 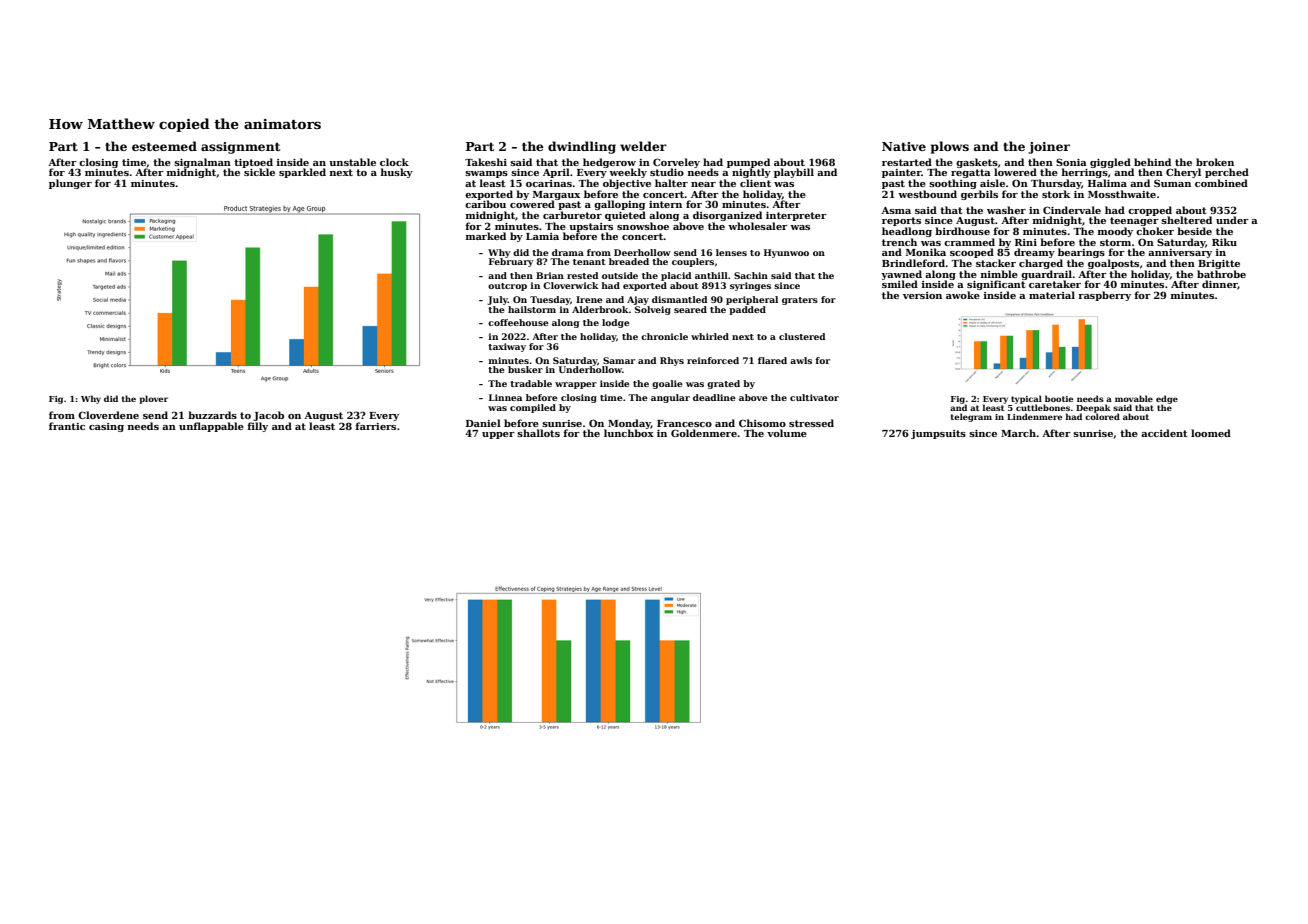 I want to click on farriers, so click(x=375, y=426).
